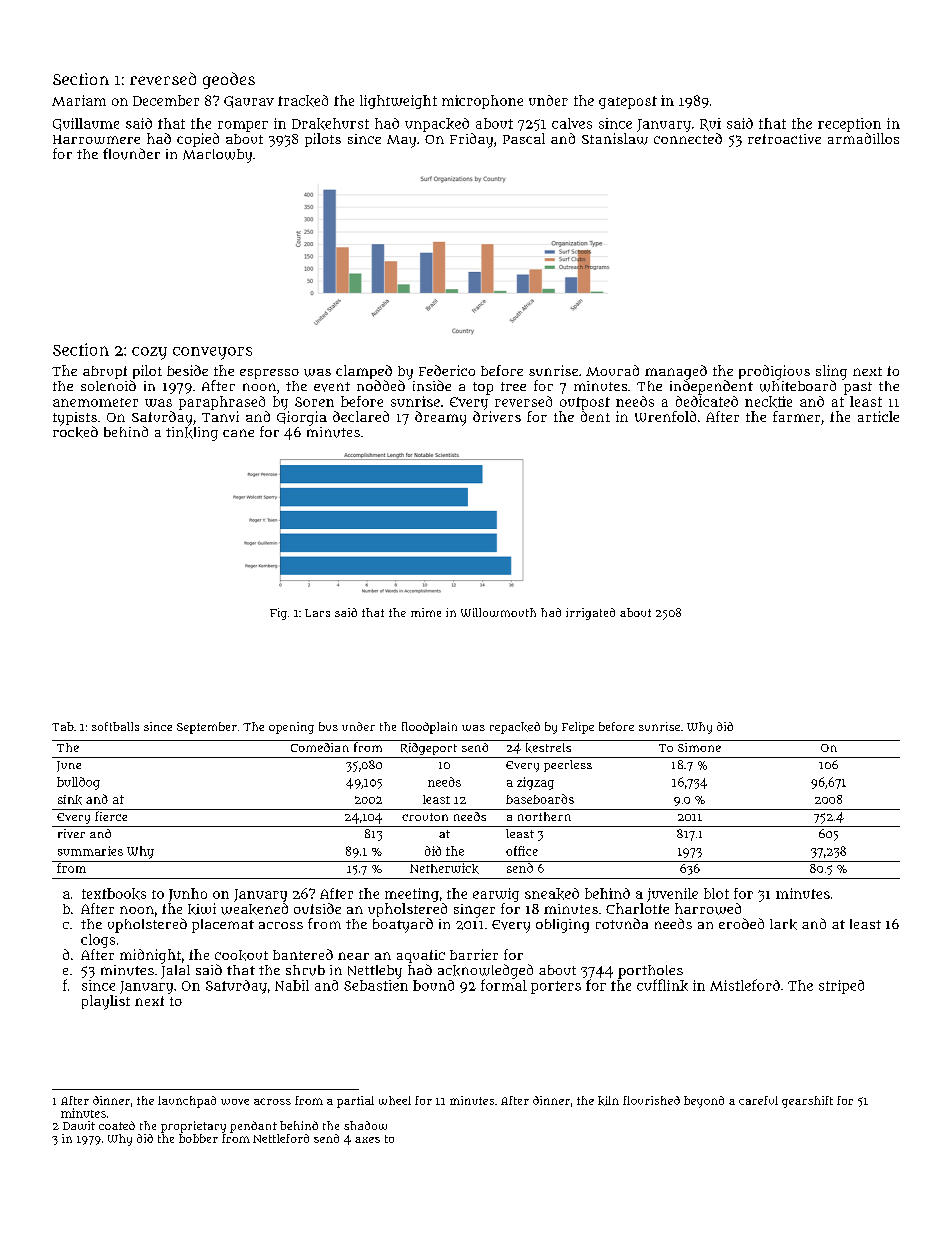 The height and width of the screenshot is (1233, 952). What do you see at coordinates (831, 372) in the screenshot?
I see `sling` at bounding box center [831, 372].
